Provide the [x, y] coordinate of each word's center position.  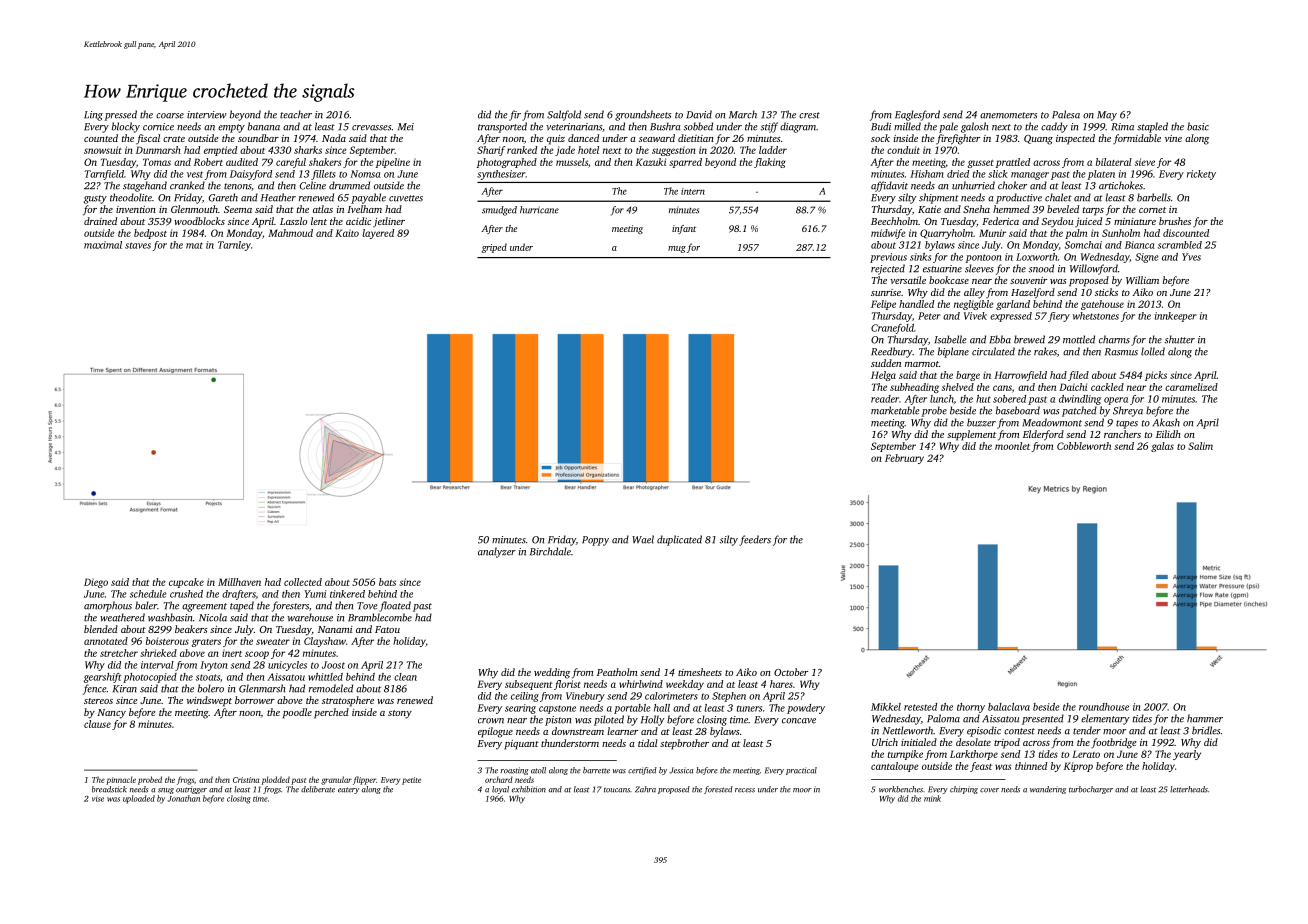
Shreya [1128, 411]
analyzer [497, 552]
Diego [96, 583]
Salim [1200, 446]
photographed [507, 163]
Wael [643, 539]
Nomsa [365, 174]
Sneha [976, 209]
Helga [883, 376]
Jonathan [183, 798]
